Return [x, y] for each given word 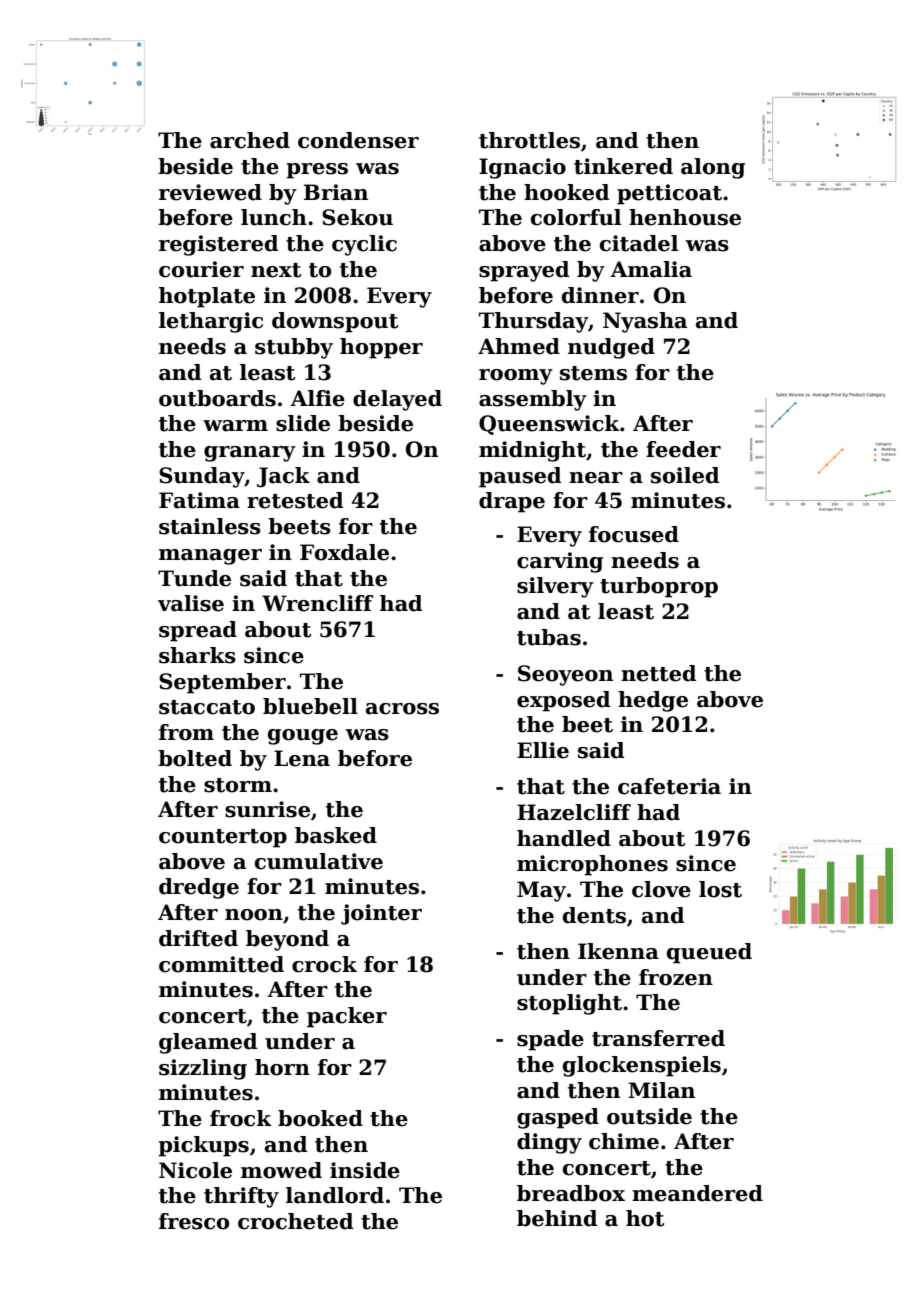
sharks [197, 655]
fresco [194, 1221]
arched [250, 140]
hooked [566, 192]
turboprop [659, 587]
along [713, 168]
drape [512, 502]
